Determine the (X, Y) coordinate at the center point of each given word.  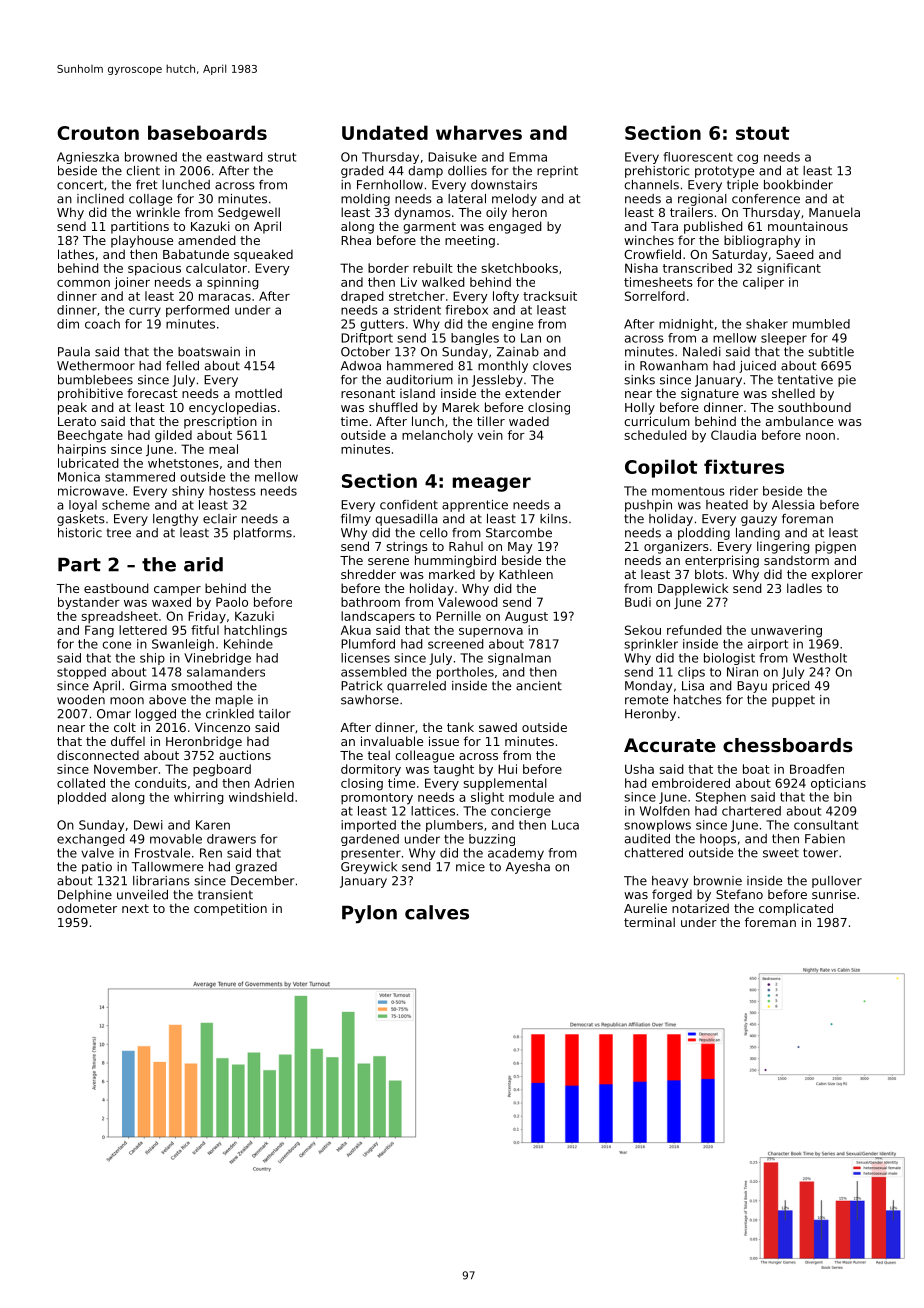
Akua (356, 630)
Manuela (834, 212)
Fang (99, 631)
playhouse (142, 241)
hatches (698, 700)
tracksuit (550, 296)
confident (409, 505)
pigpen (835, 547)
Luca (565, 825)
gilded (173, 436)
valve (97, 853)
